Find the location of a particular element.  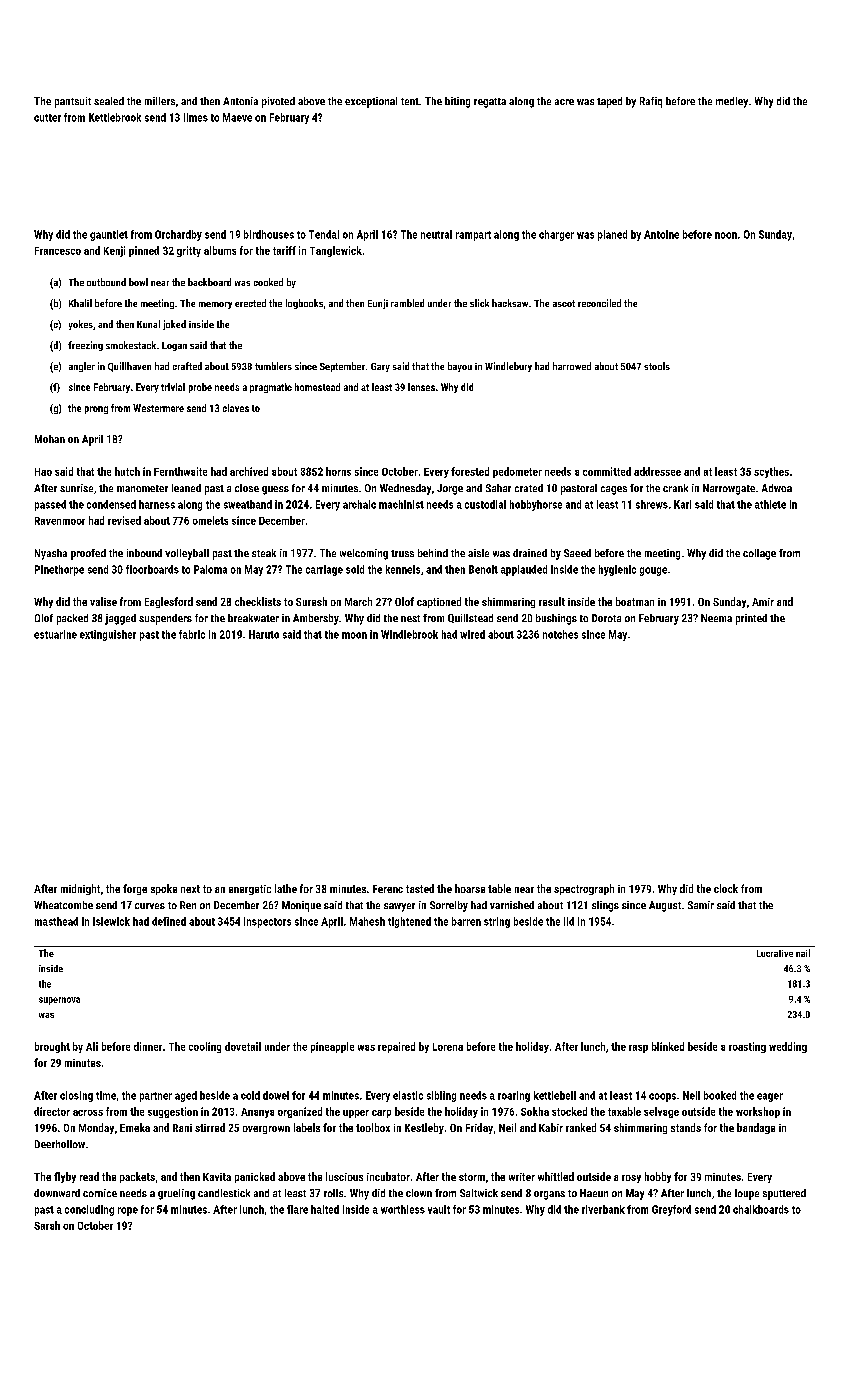

roaring is located at coordinates (514, 1096).
